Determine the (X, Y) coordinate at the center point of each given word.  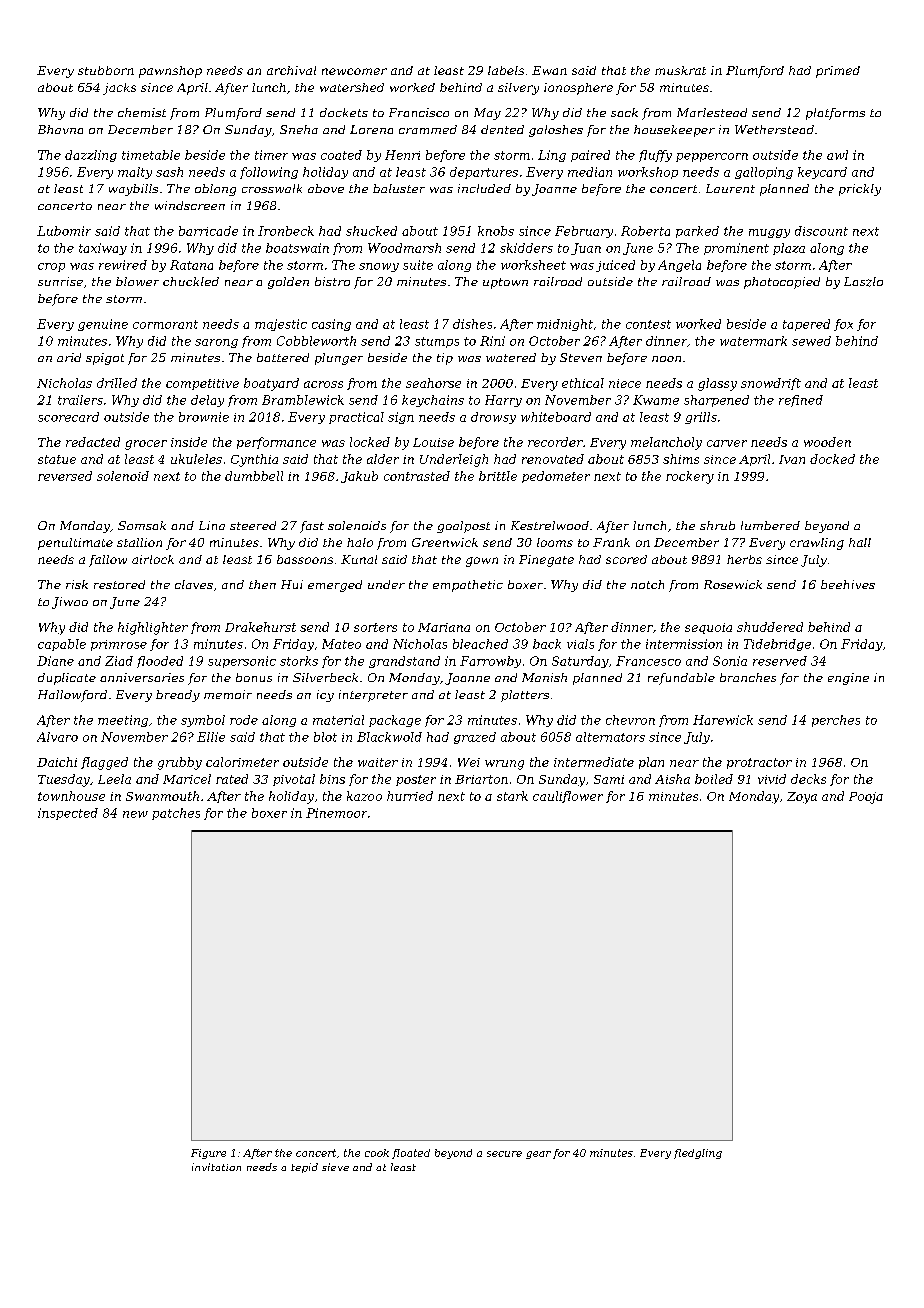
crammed (428, 129)
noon (666, 359)
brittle (498, 476)
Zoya (802, 798)
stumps (437, 342)
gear (538, 1155)
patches (176, 814)
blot (325, 737)
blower (137, 281)
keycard (822, 173)
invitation (216, 1167)
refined (801, 401)
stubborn (106, 70)
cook (377, 1153)
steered (253, 525)
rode (244, 720)
